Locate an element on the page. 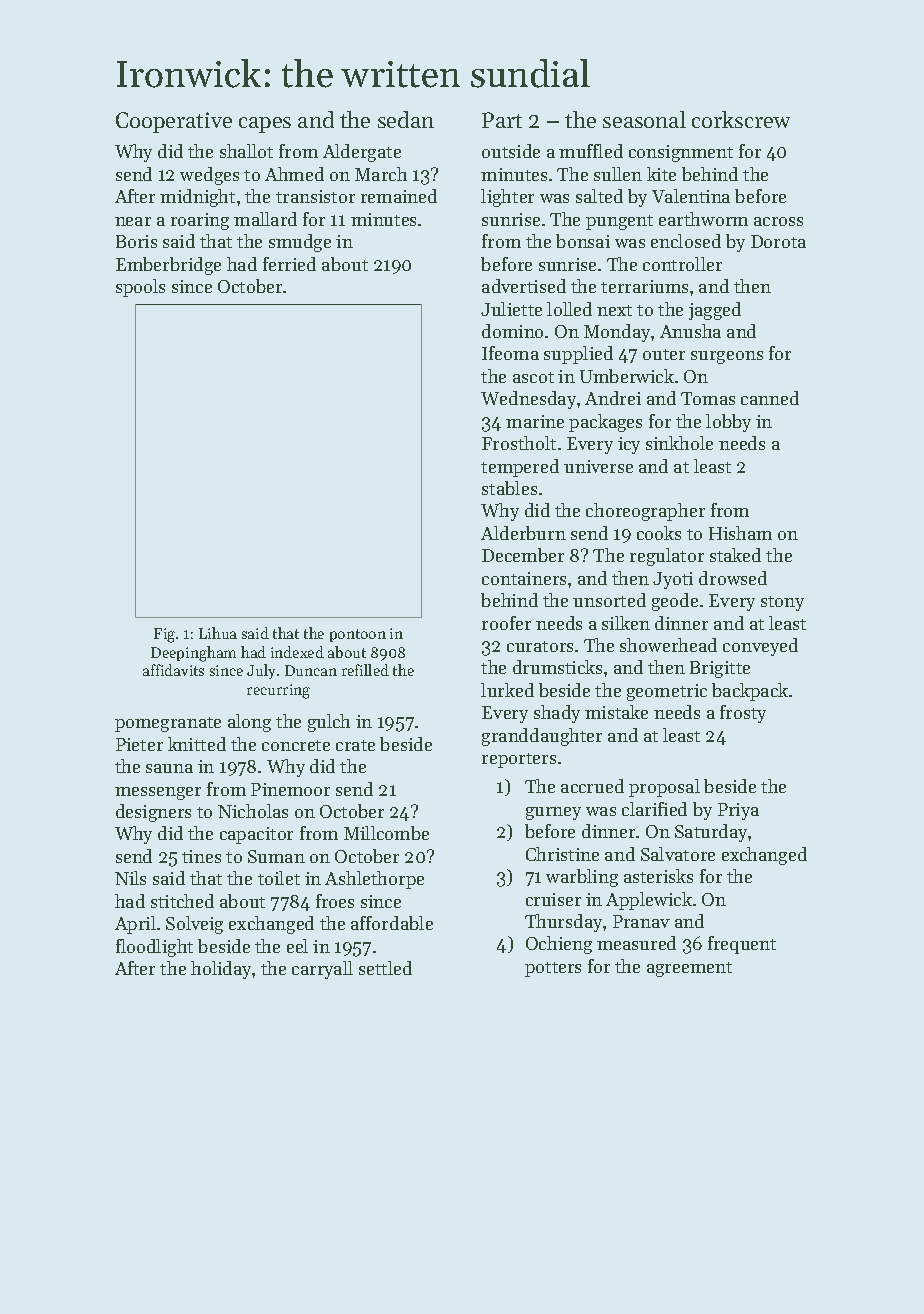 The height and width of the document is (1314, 924). Solveig is located at coordinates (194, 925).
